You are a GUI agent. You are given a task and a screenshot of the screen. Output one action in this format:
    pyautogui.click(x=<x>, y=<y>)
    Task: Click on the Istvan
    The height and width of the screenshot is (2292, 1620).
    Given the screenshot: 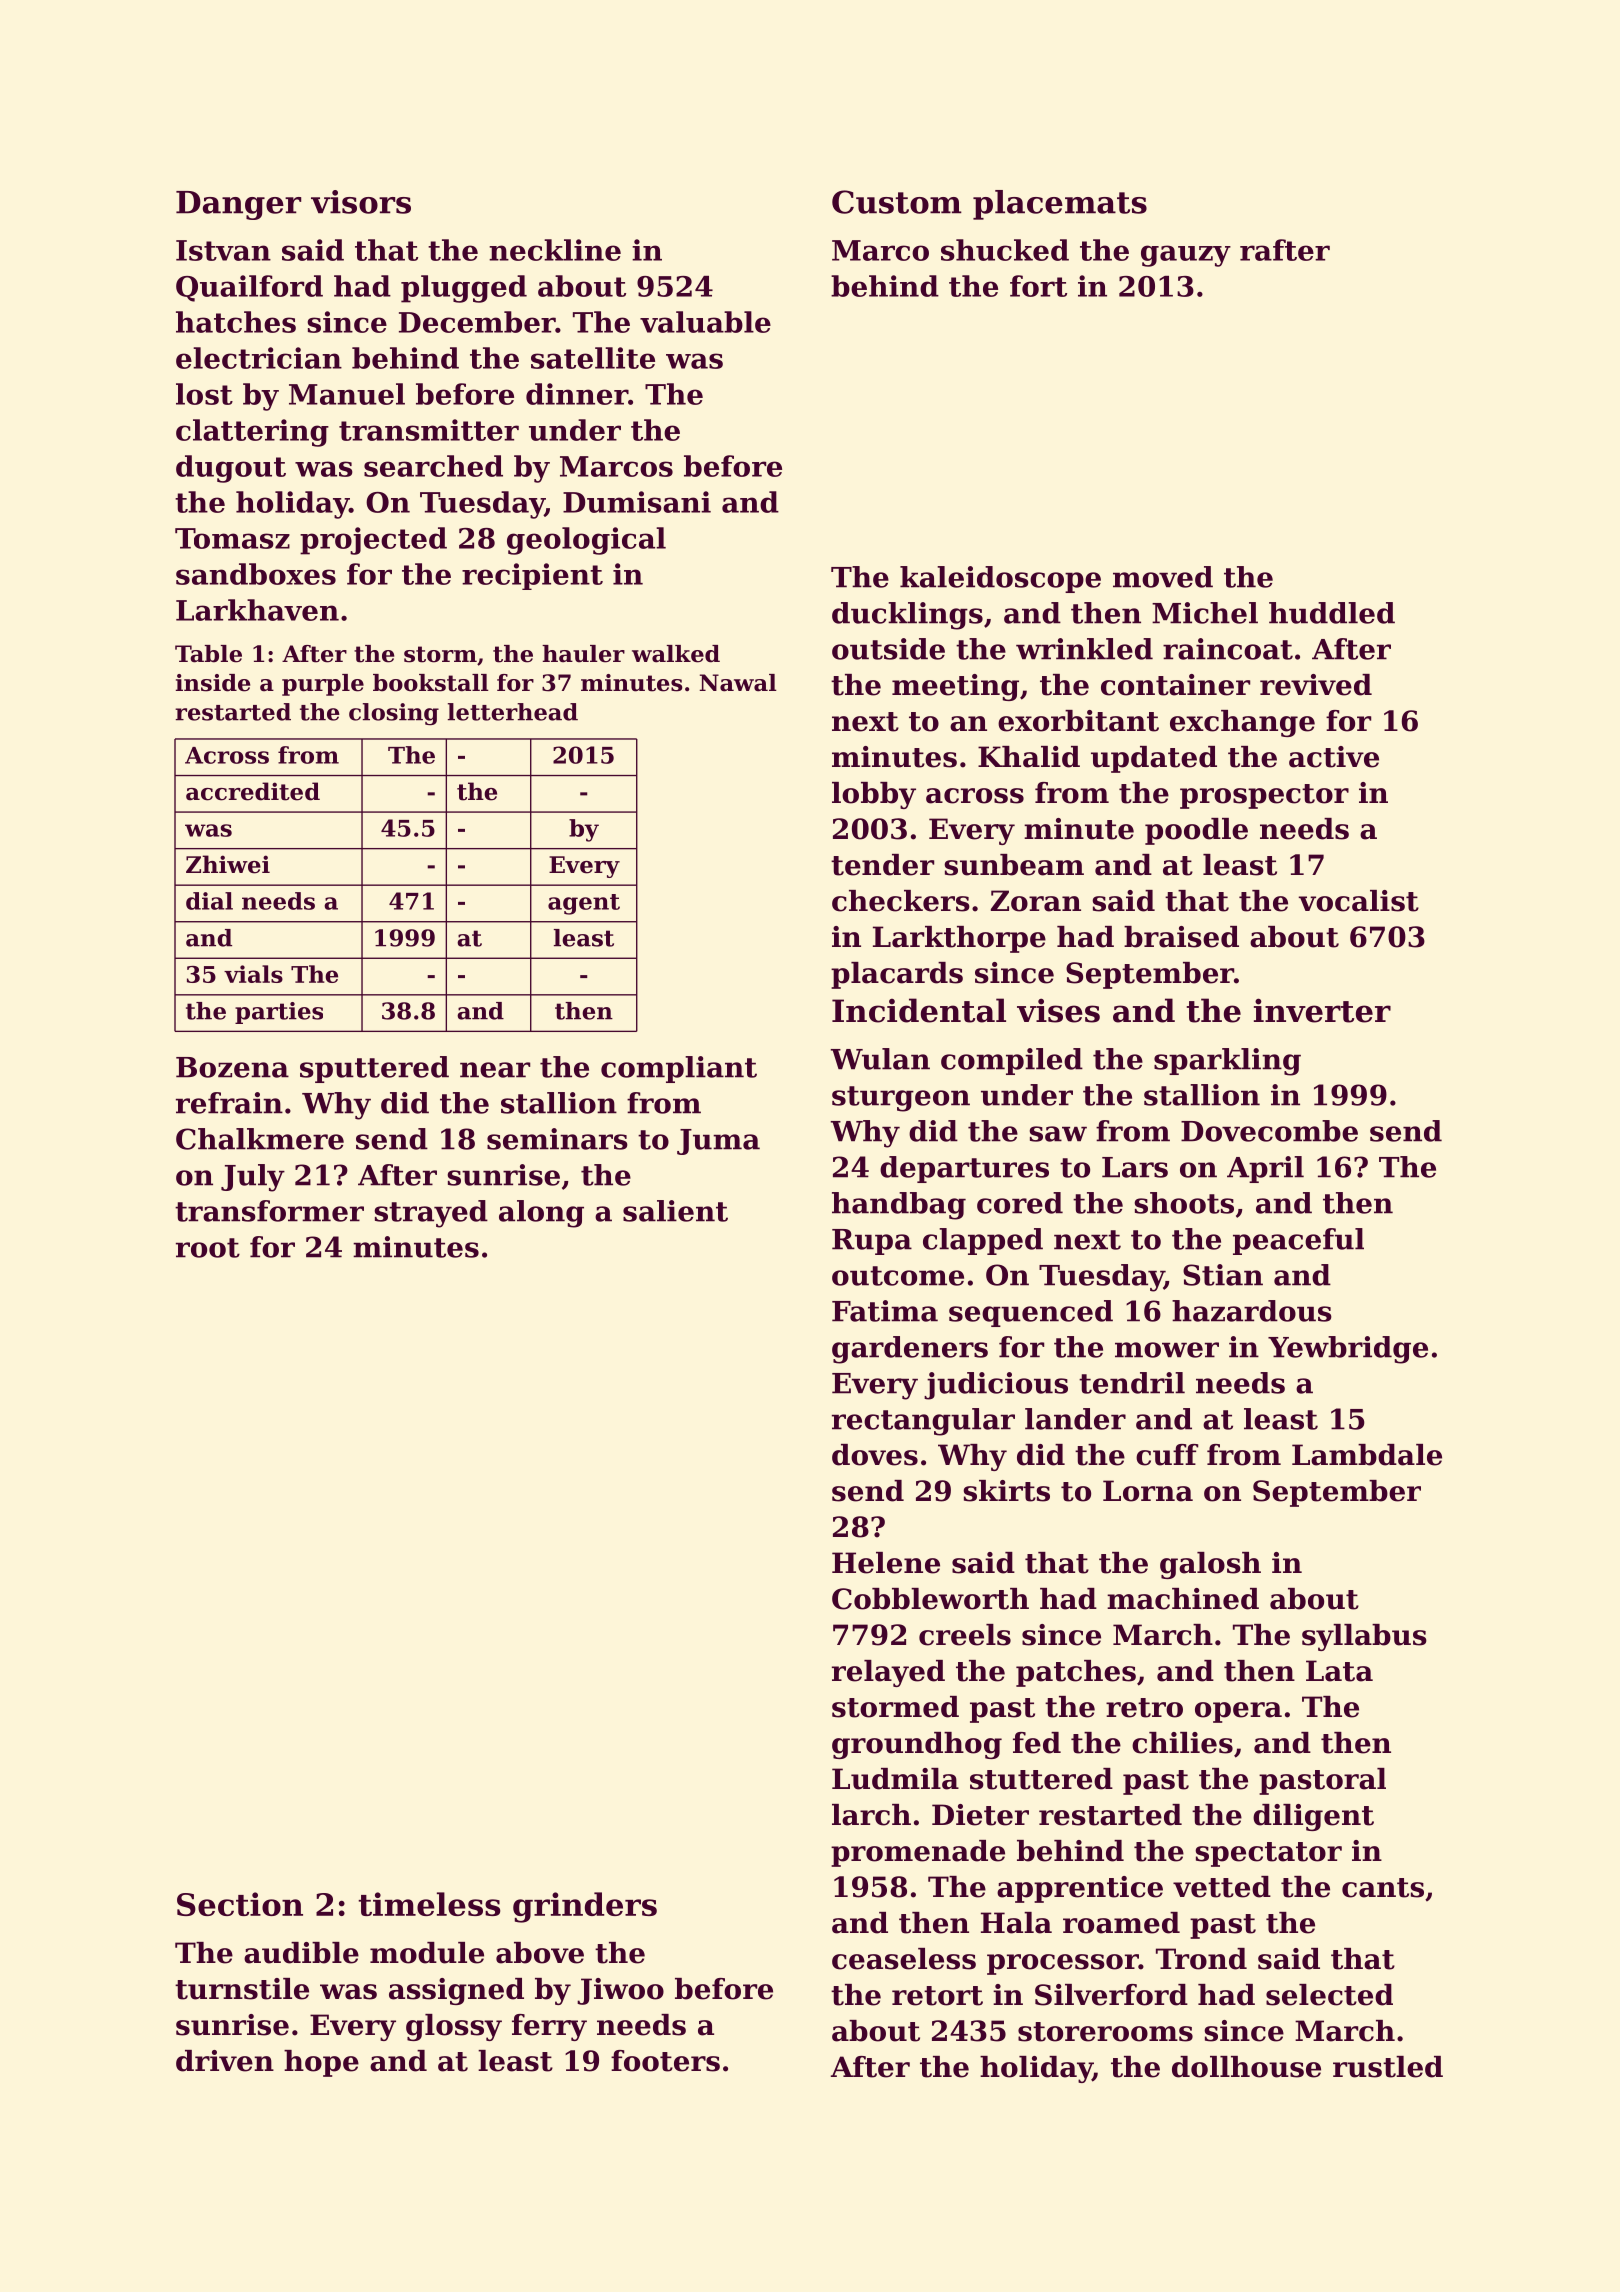 What is the action you would take?
    pyautogui.click(x=223, y=250)
